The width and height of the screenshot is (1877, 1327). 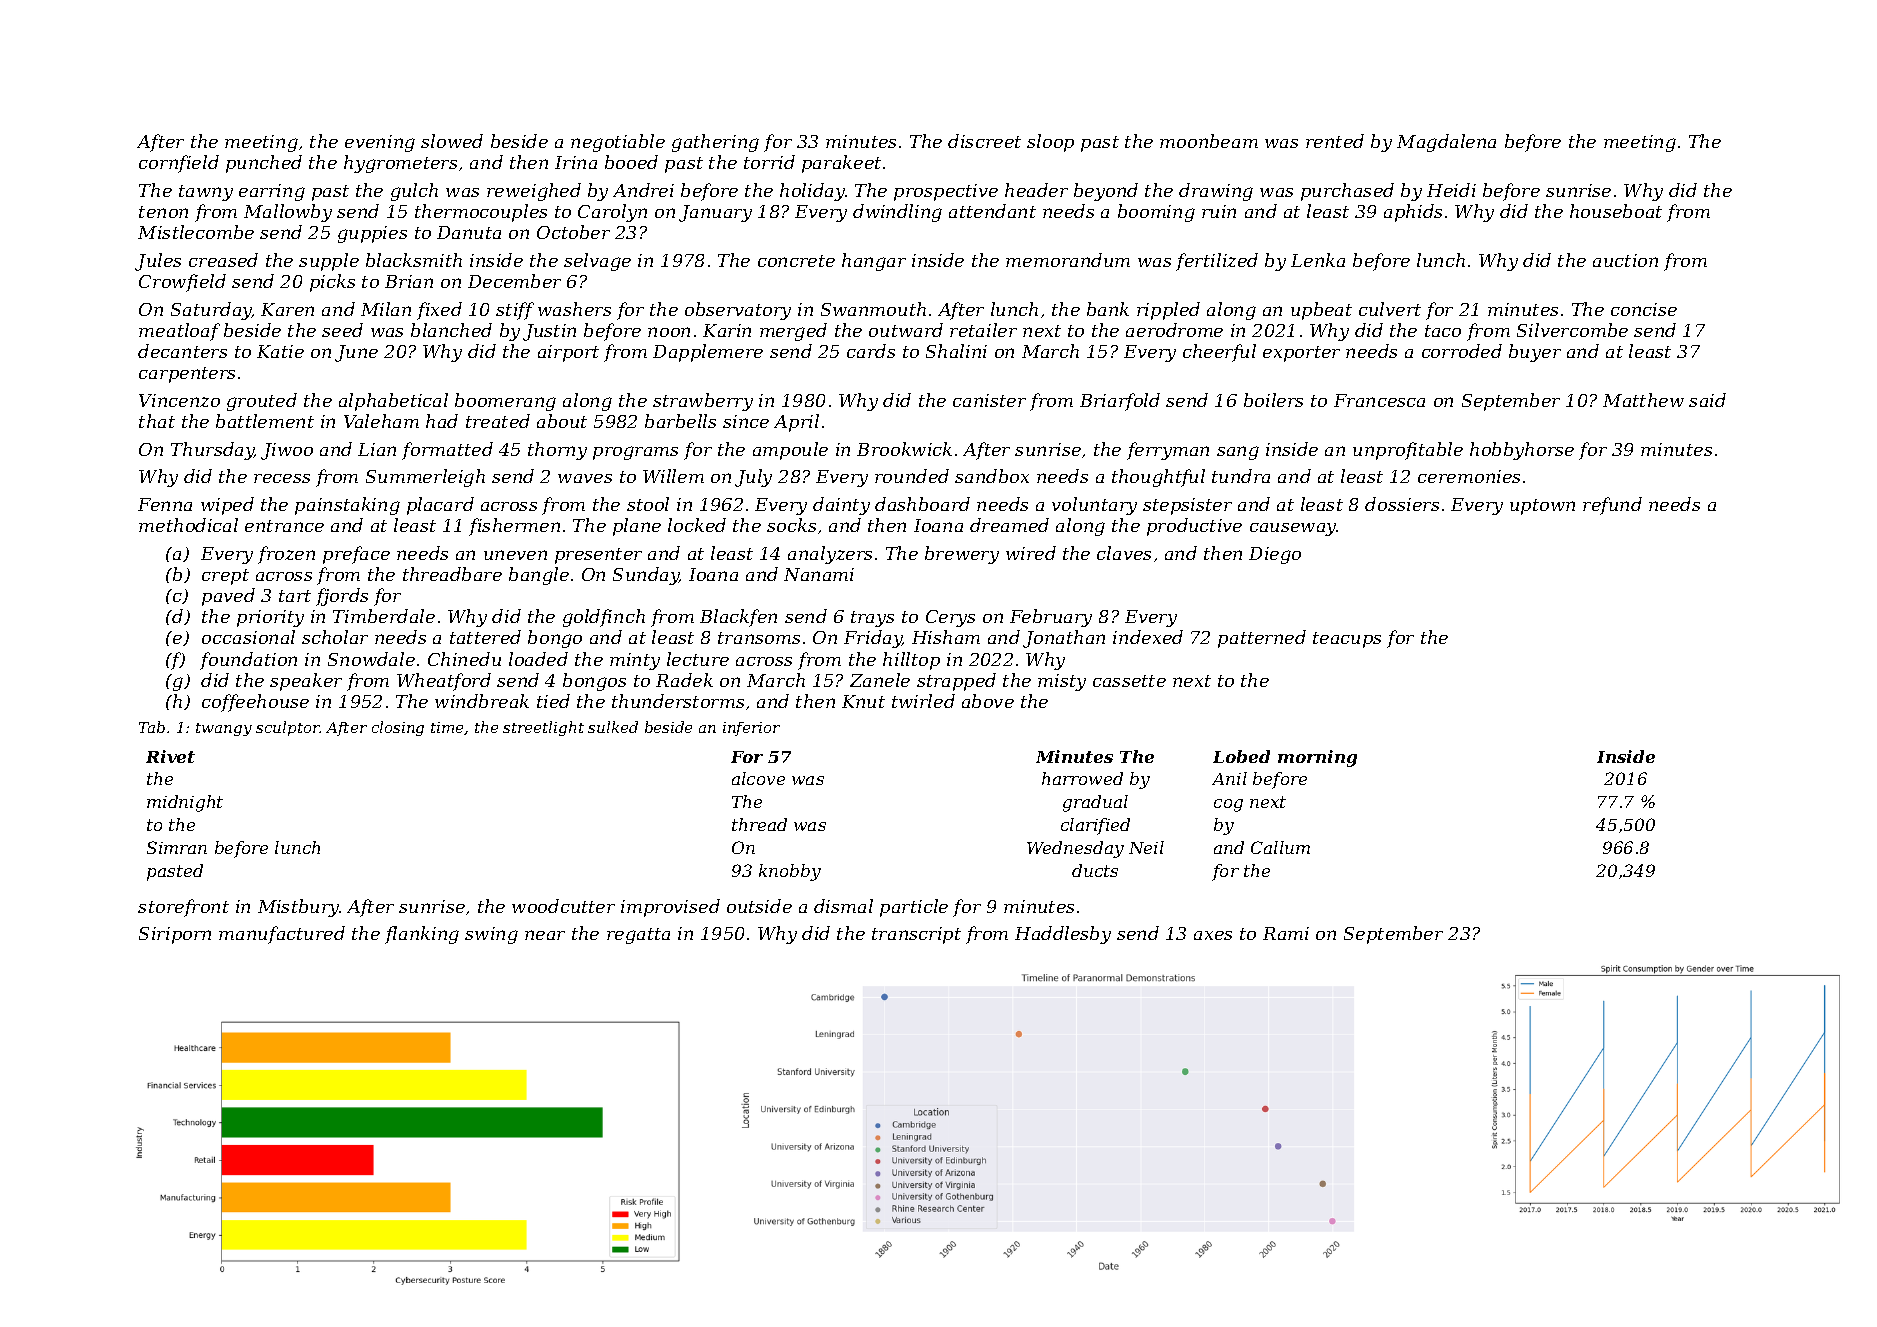 I want to click on manufactured, so click(x=282, y=935).
